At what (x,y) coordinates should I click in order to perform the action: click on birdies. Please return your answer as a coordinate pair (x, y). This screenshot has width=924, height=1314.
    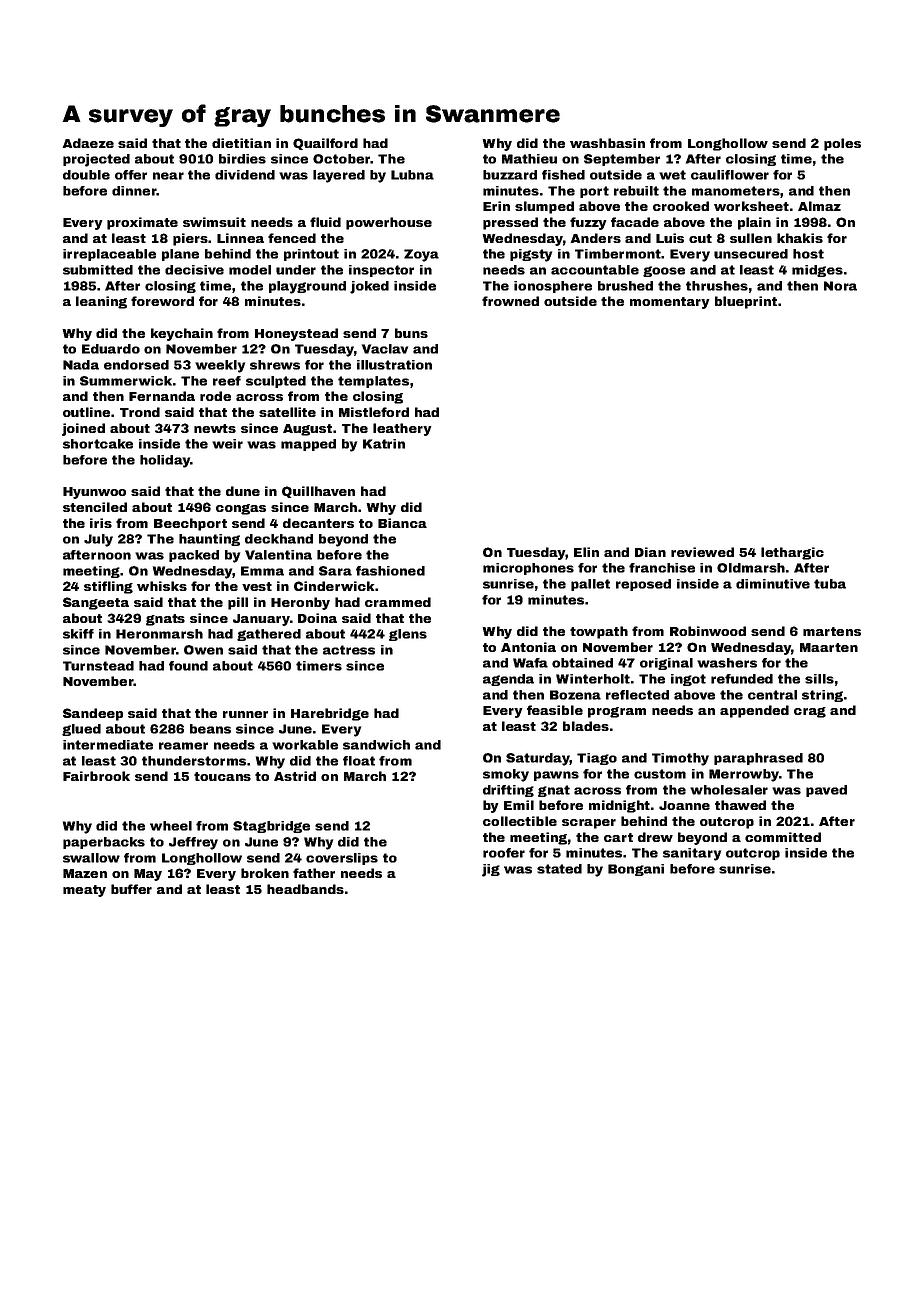
    Looking at the image, I should click on (242, 159).
